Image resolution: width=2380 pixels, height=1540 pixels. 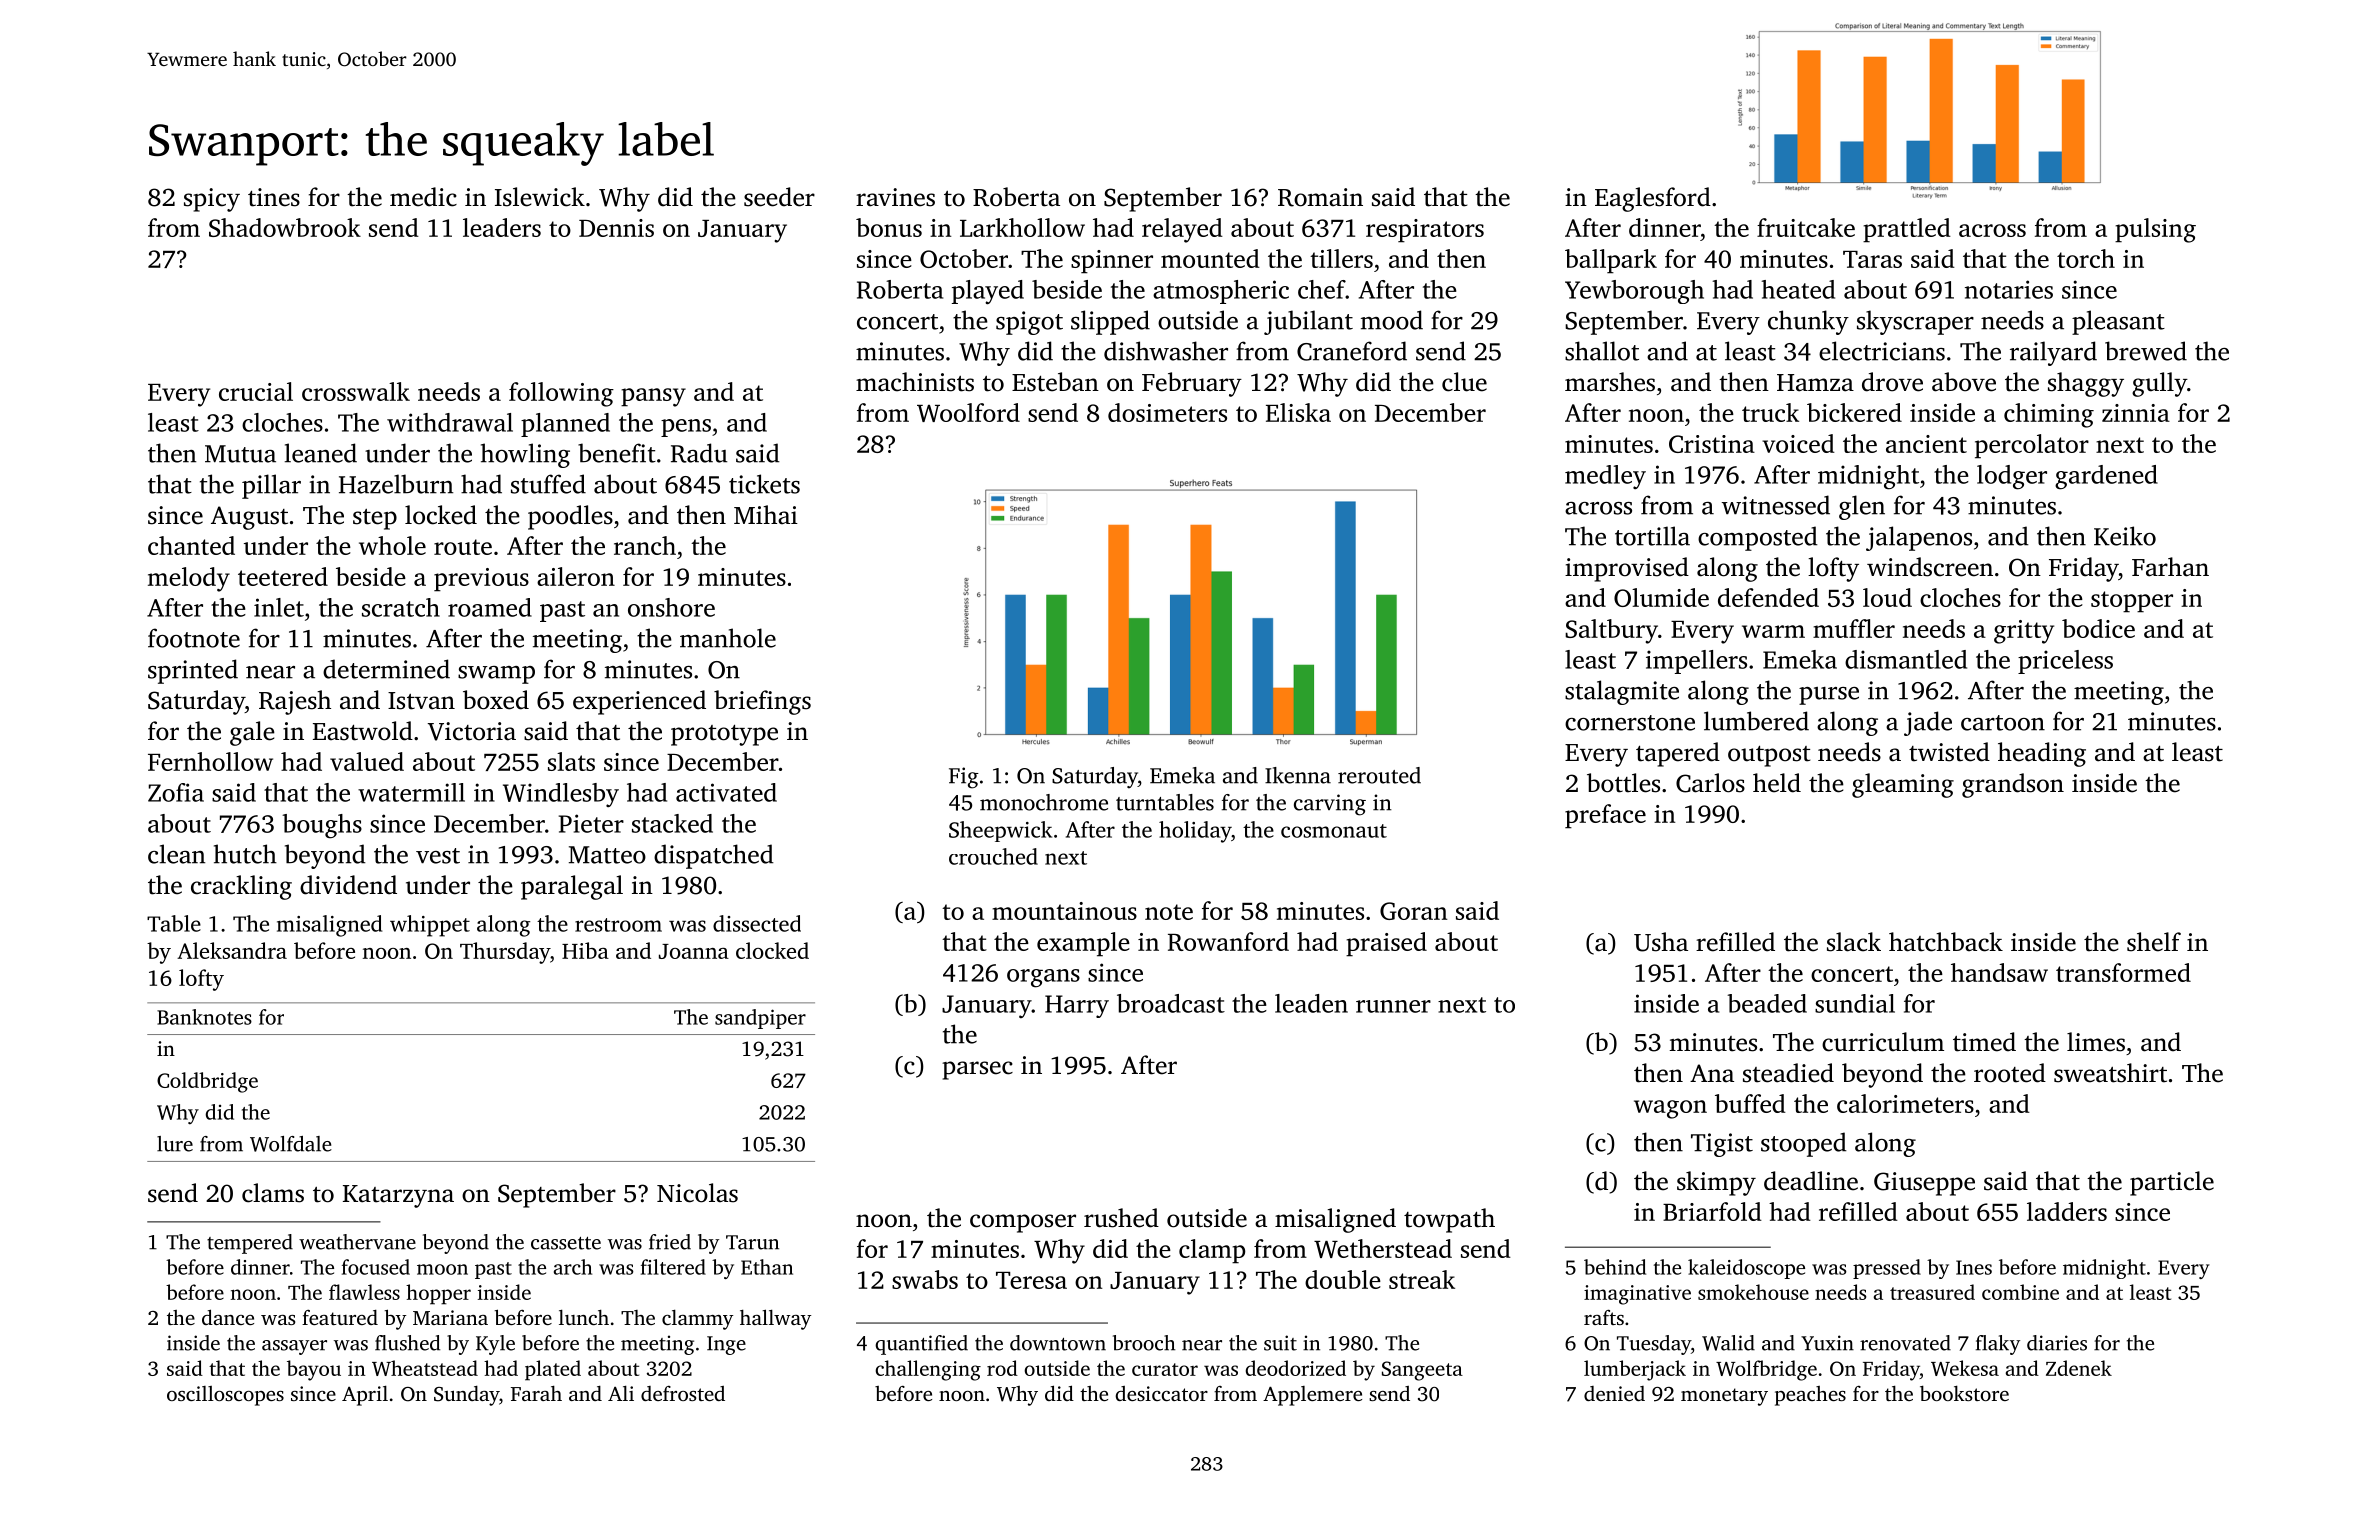 I want to click on bodice, so click(x=2098, y=628).
